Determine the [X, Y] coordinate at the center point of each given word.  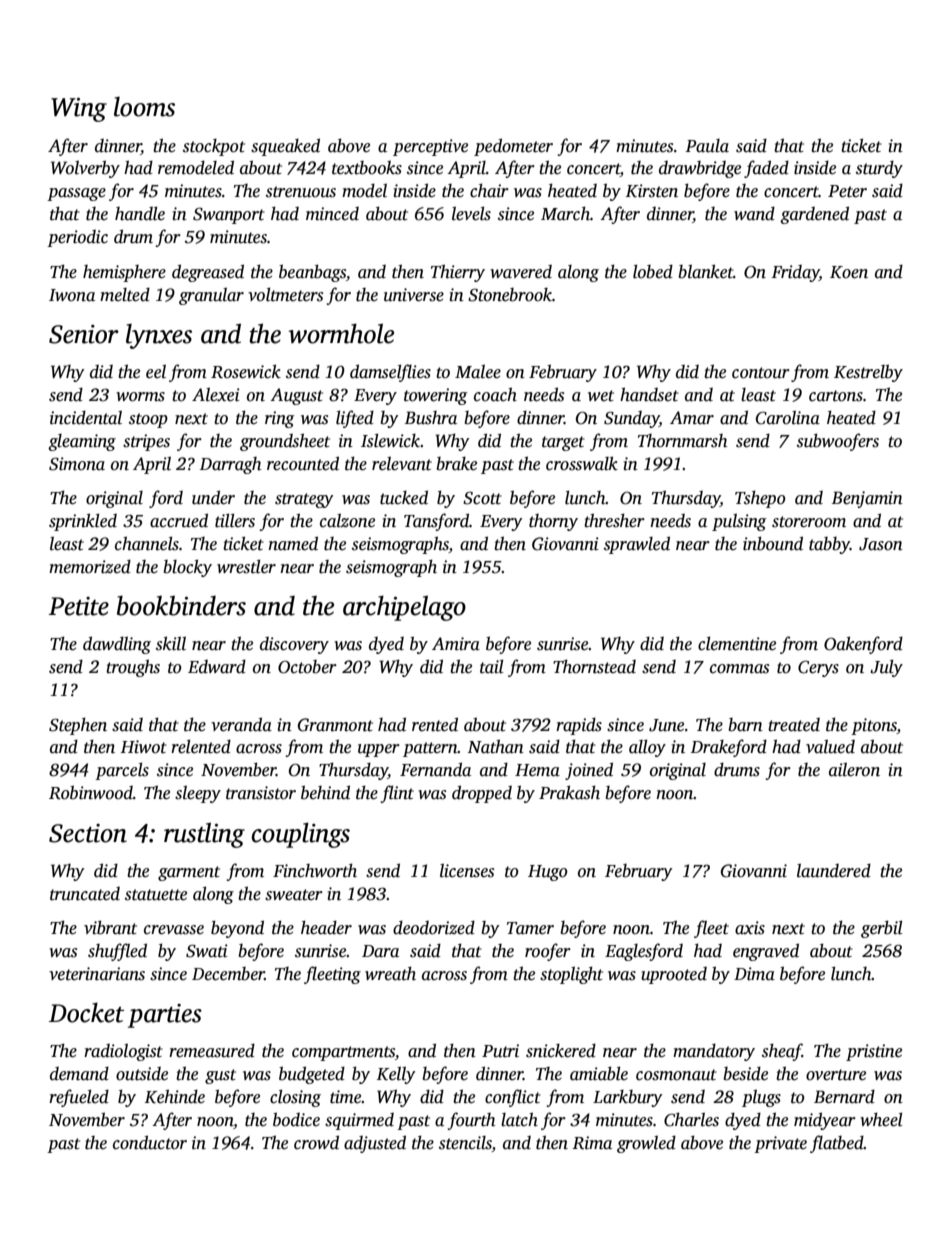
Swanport [229, 215]
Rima [592, 1143]
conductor [150, 1142]
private [780, 1144]
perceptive [430, 147]
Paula [707, 146]
